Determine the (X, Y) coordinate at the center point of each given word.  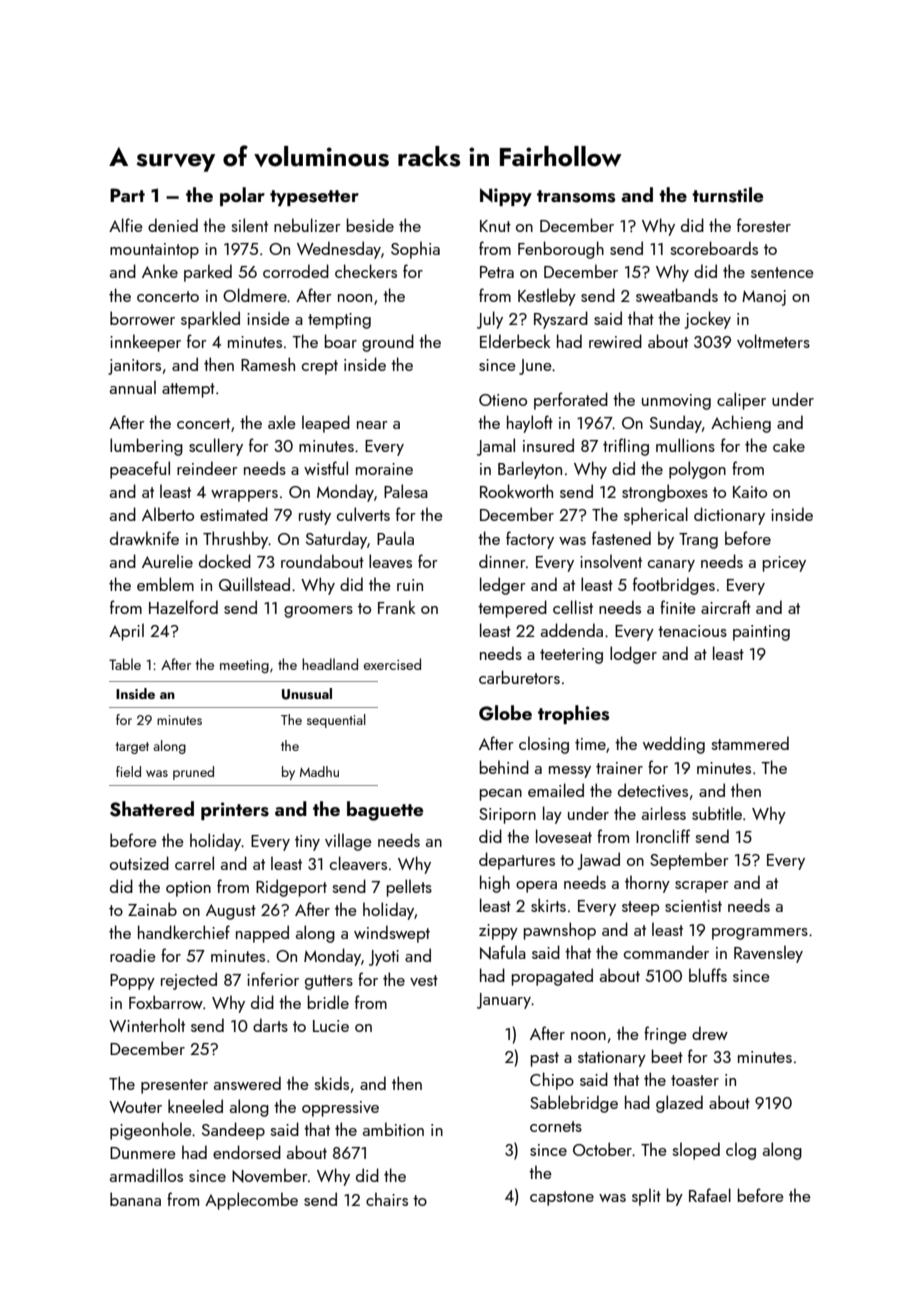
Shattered (152, 809)
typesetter (314, 198)
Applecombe (251, 1201)
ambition (393, 1129)
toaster (695, 1080)
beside (370, 225)
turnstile (727, 195)
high (495, 884)
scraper (702, 887)
